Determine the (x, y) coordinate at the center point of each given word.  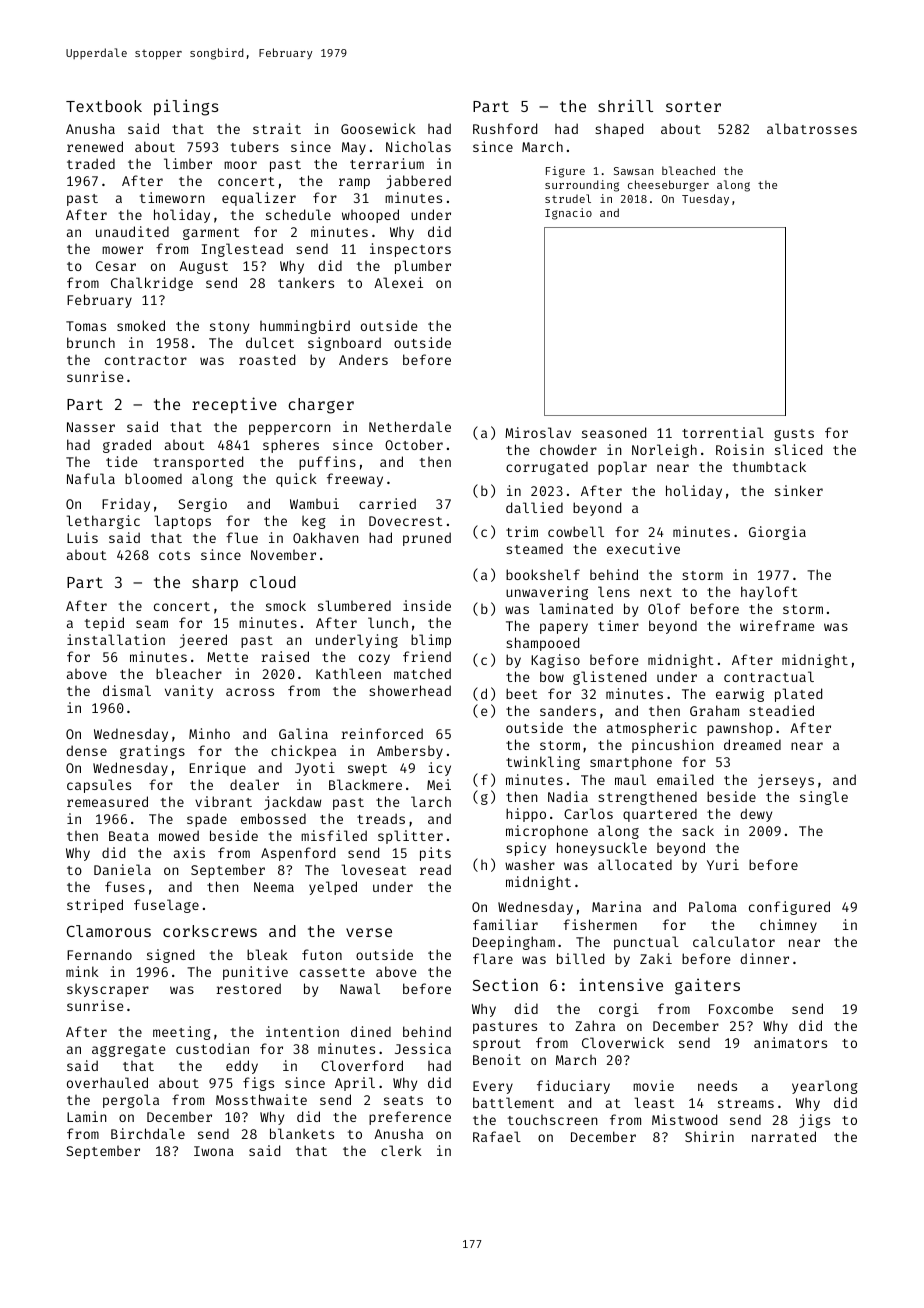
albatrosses (812, 128)
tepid (104, 624)
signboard (344, 344)
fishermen (600, 924)
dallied (534, 507)
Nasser (91, 427)
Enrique (218, 769)
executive (643, 548)
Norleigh (664, 451)
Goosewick (378, 128)
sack (698, 830)
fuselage (166, 906)
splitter (410, 837)
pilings (186, 107)
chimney (788, 926)
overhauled (107, 1082)
